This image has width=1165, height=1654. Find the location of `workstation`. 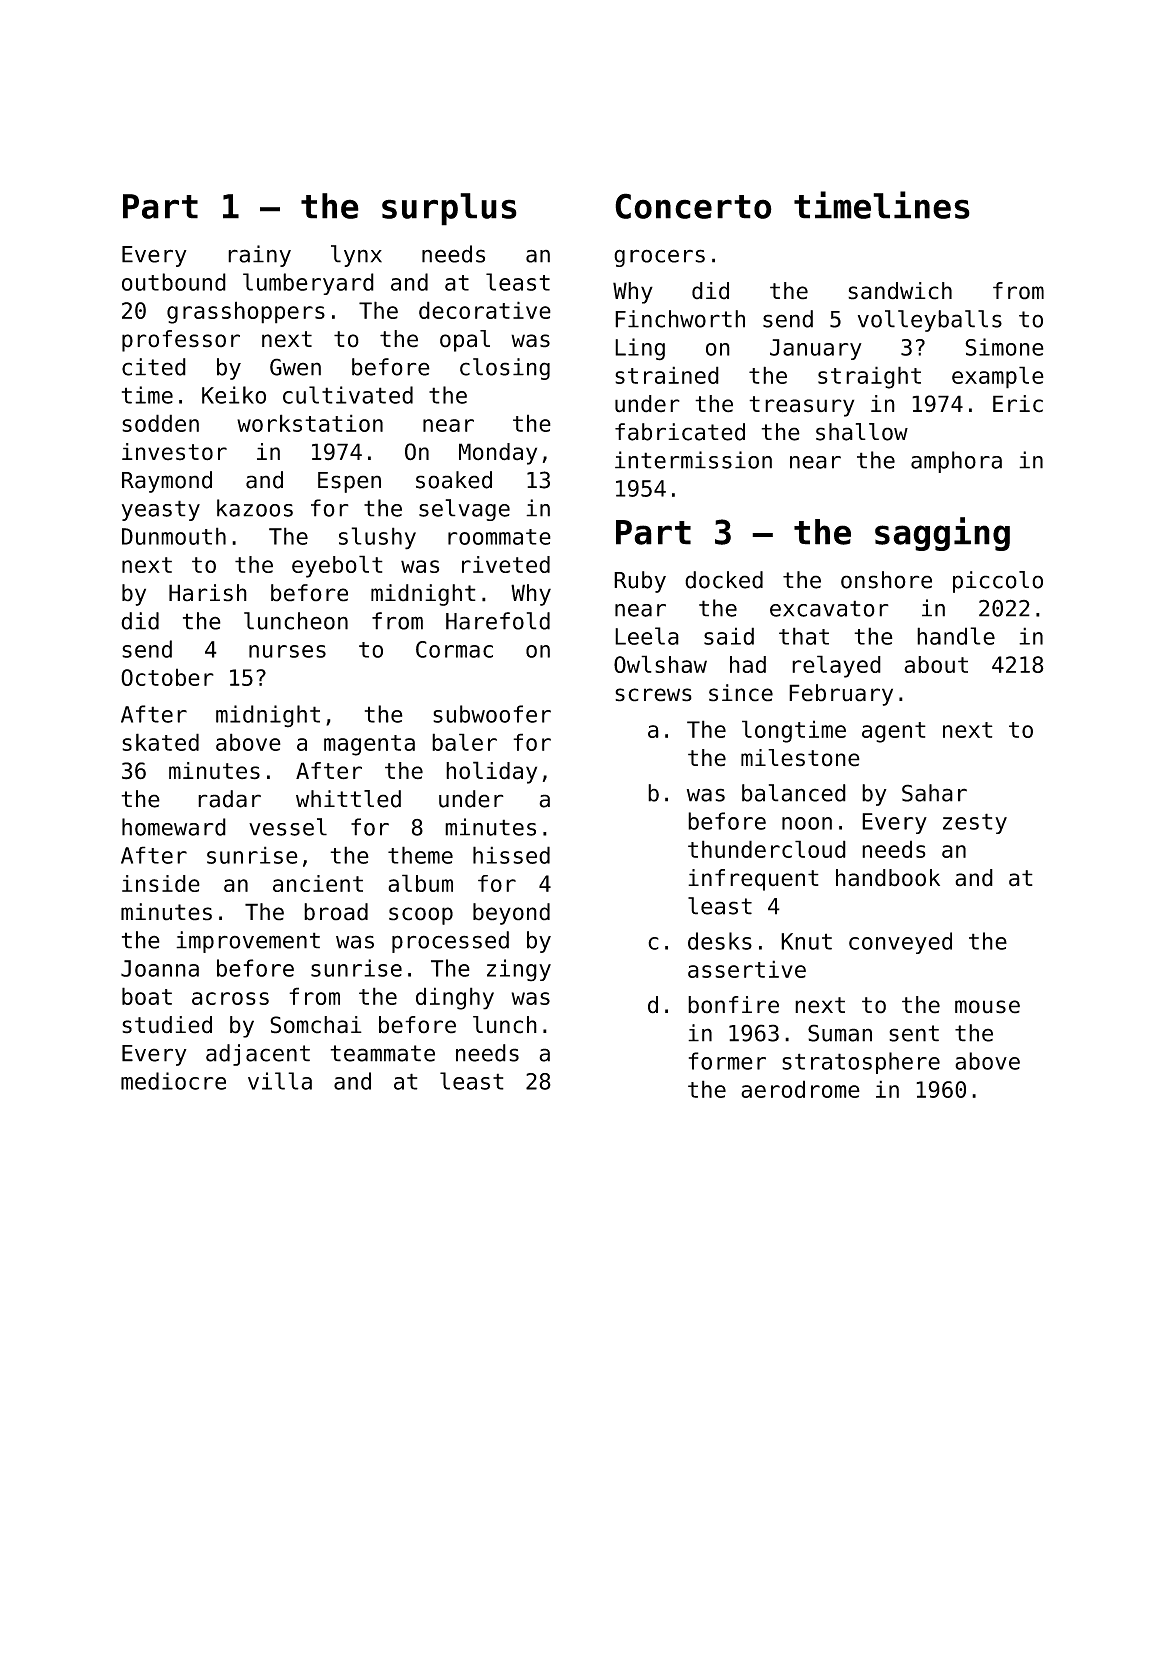

workstation is located at coordinates (310, 423).
